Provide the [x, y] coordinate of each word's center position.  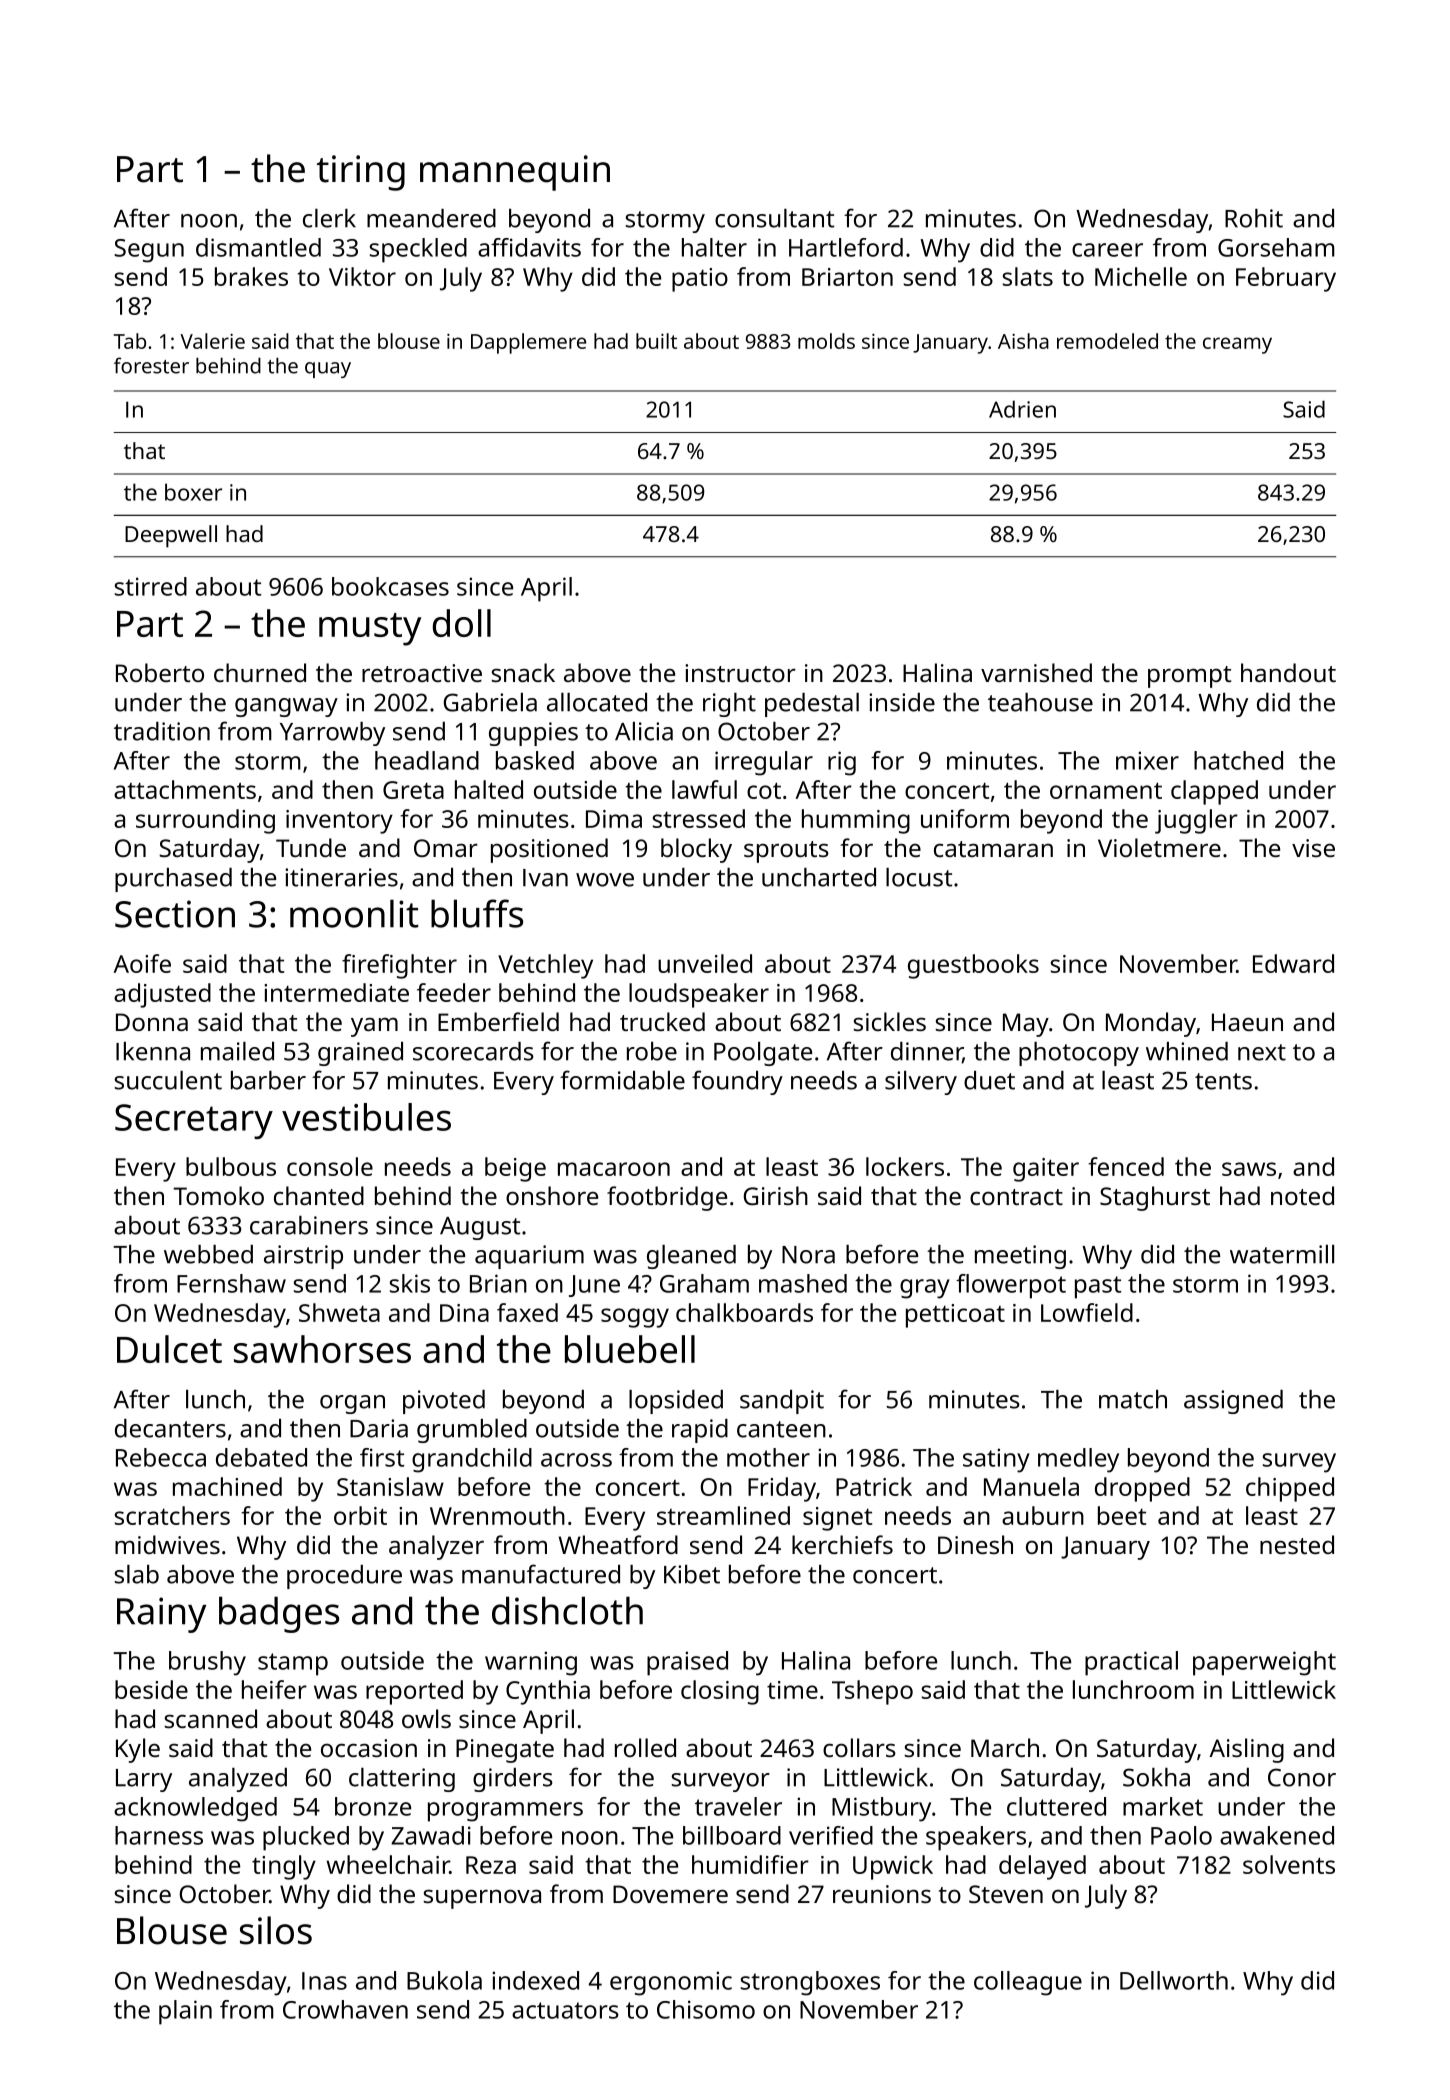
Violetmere [1159, 847]
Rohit [1254, 218]
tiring [361, 173]
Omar [446, 848]
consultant [774, 218]
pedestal [812, 705]
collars [859, 1747]
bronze [373, 1806]
